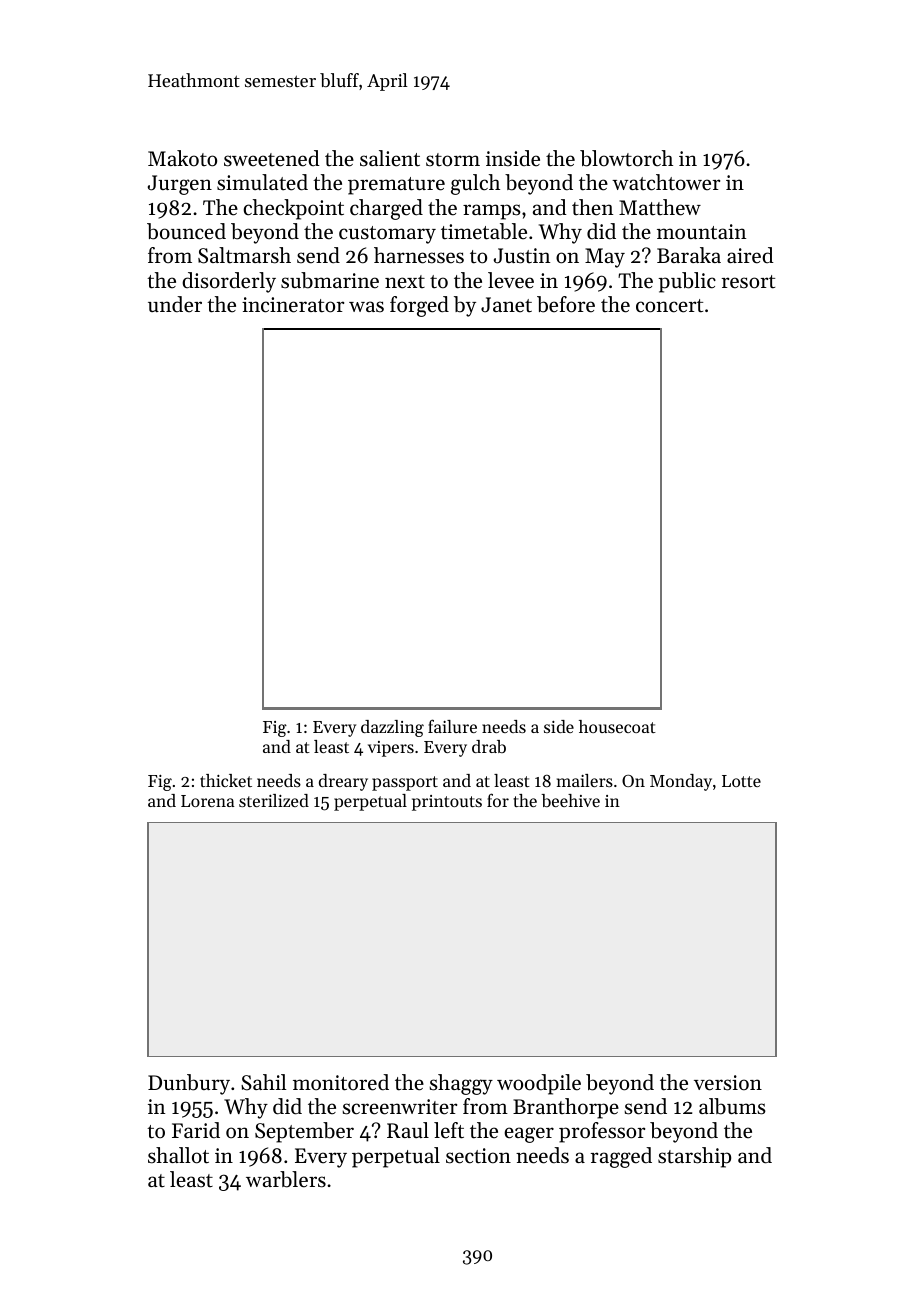 The width and height of the document is (924, 1311). Describe the element at coordinates (626, 158) in the document. I see `blowtorch` at that location.
